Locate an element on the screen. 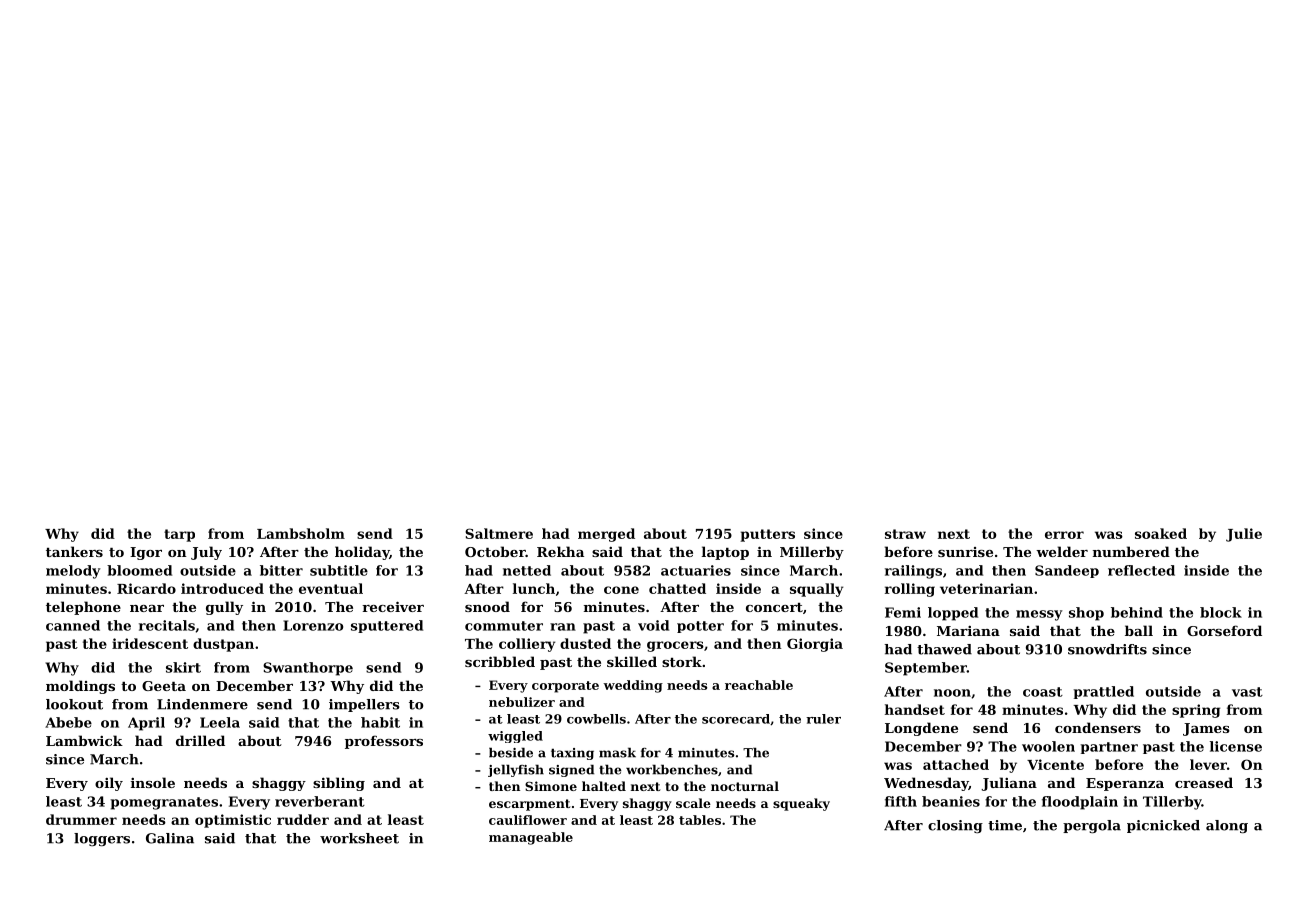  actuaries is located at coordinates (696, 570).
